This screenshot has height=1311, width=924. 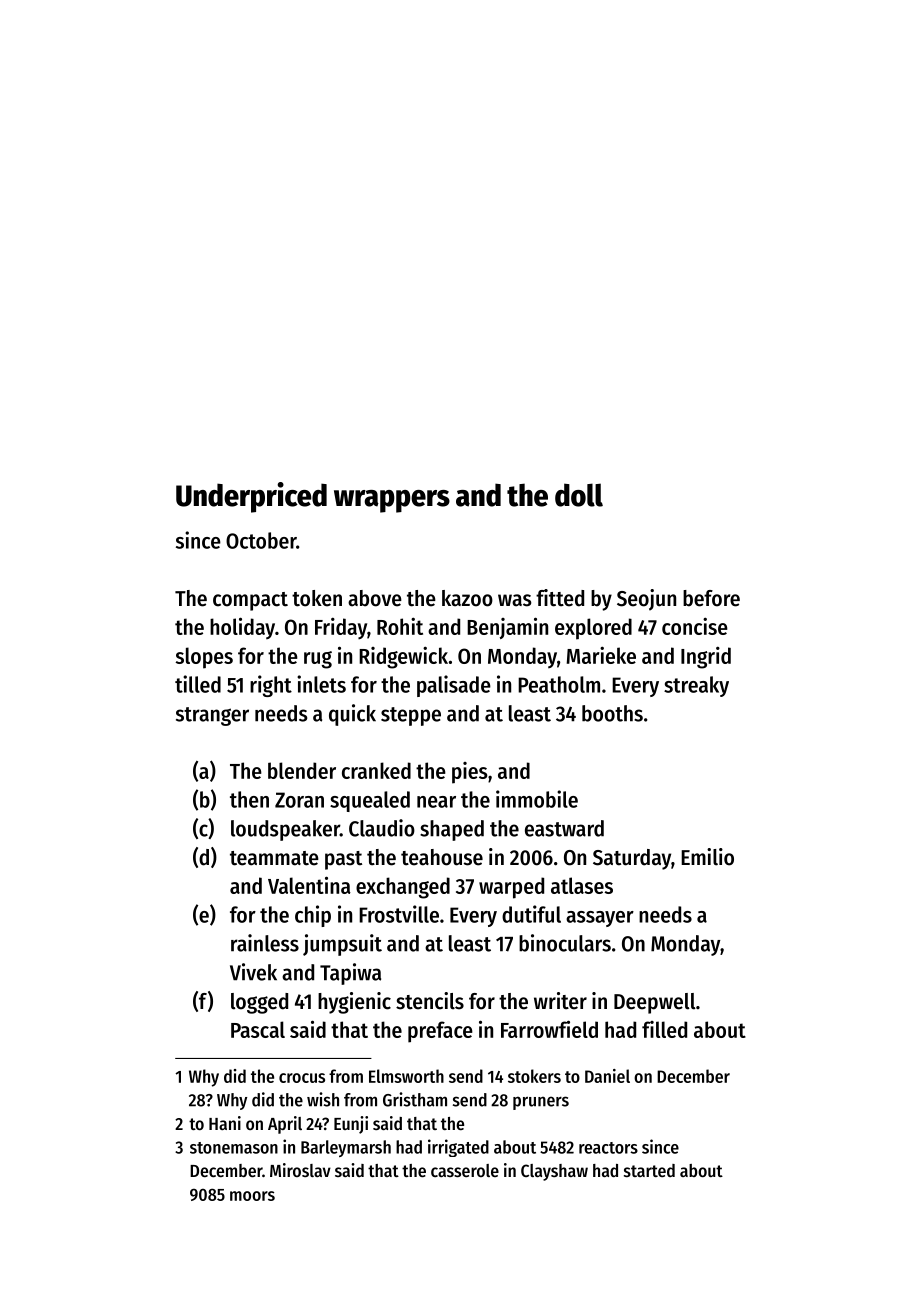 I want to click on Benjamin, so click(x=507, y=628).
